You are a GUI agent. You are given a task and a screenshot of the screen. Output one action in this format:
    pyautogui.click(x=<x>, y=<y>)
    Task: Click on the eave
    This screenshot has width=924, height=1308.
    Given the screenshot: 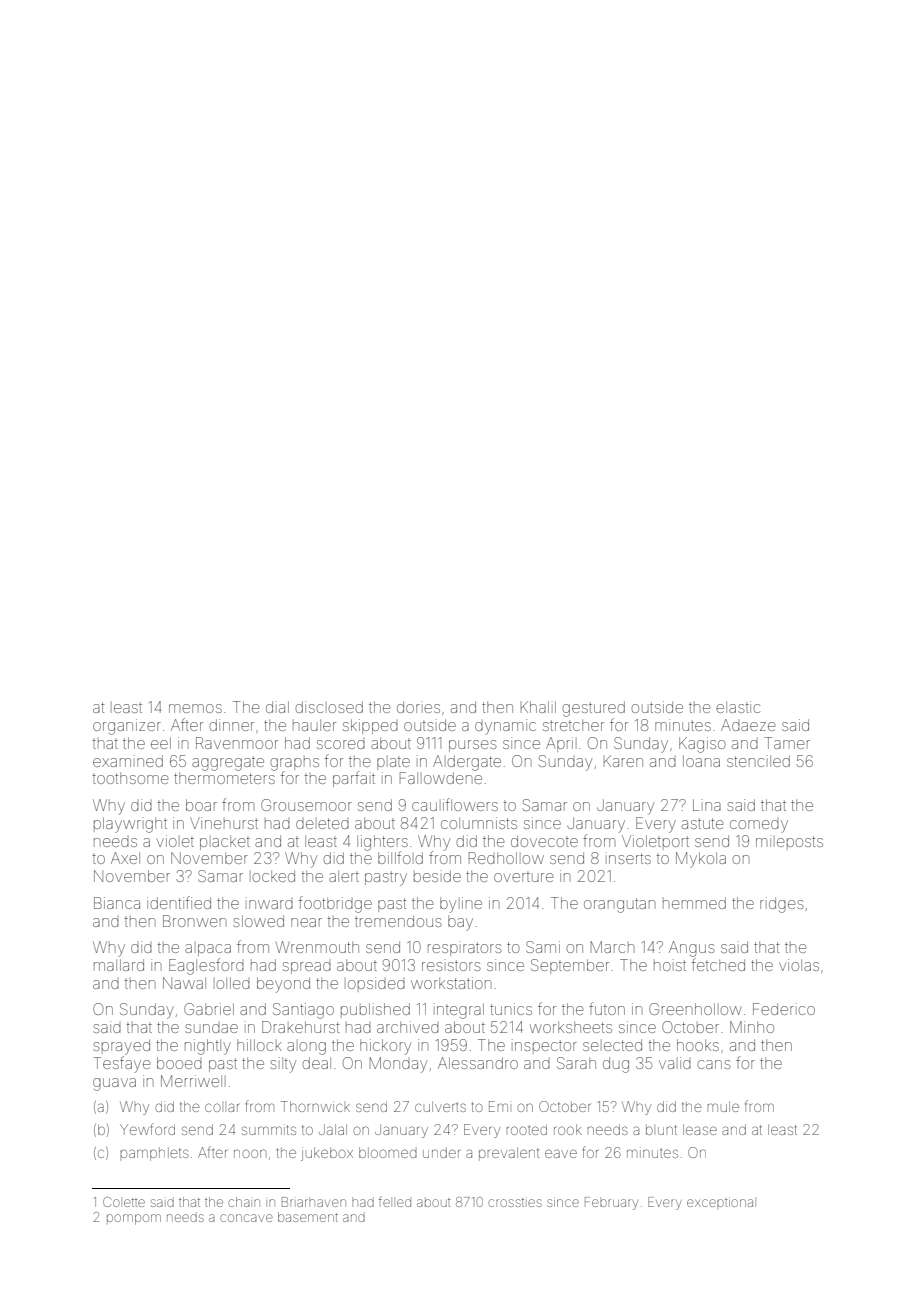 What is the action you would take?
    pyautogui.click(x=561, y=1153)
